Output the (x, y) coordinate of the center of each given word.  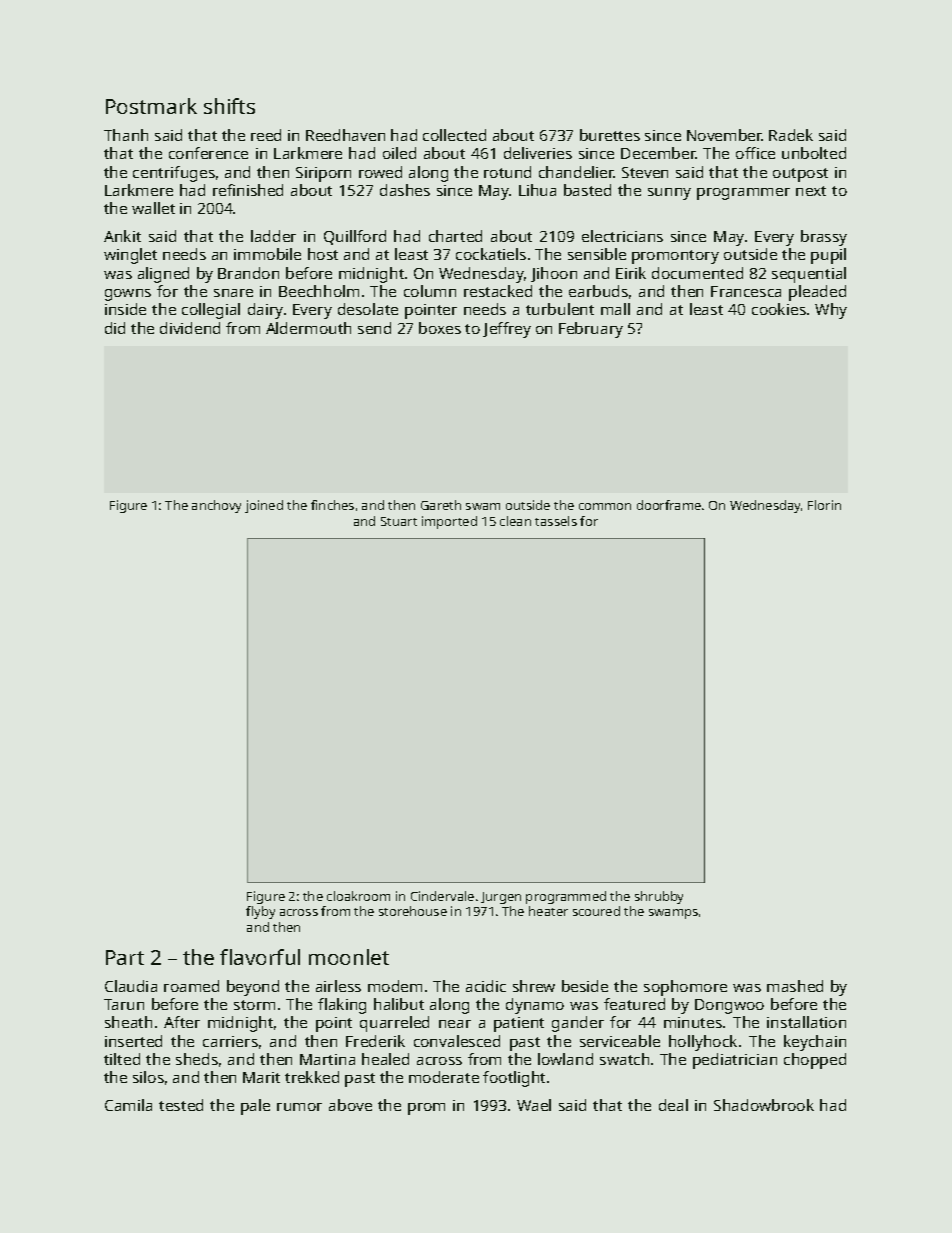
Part (125, 957)
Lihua (537, 190)
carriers (230, 1041)
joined (264, 506)
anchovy (216, 506)
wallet (153, 208)
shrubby (659, 897)
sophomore (685, 988)
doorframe (669, 505)
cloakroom (358, 896)
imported (449, 522)
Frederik (375, 1041)
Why (831, 311)
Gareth (441, 505)
